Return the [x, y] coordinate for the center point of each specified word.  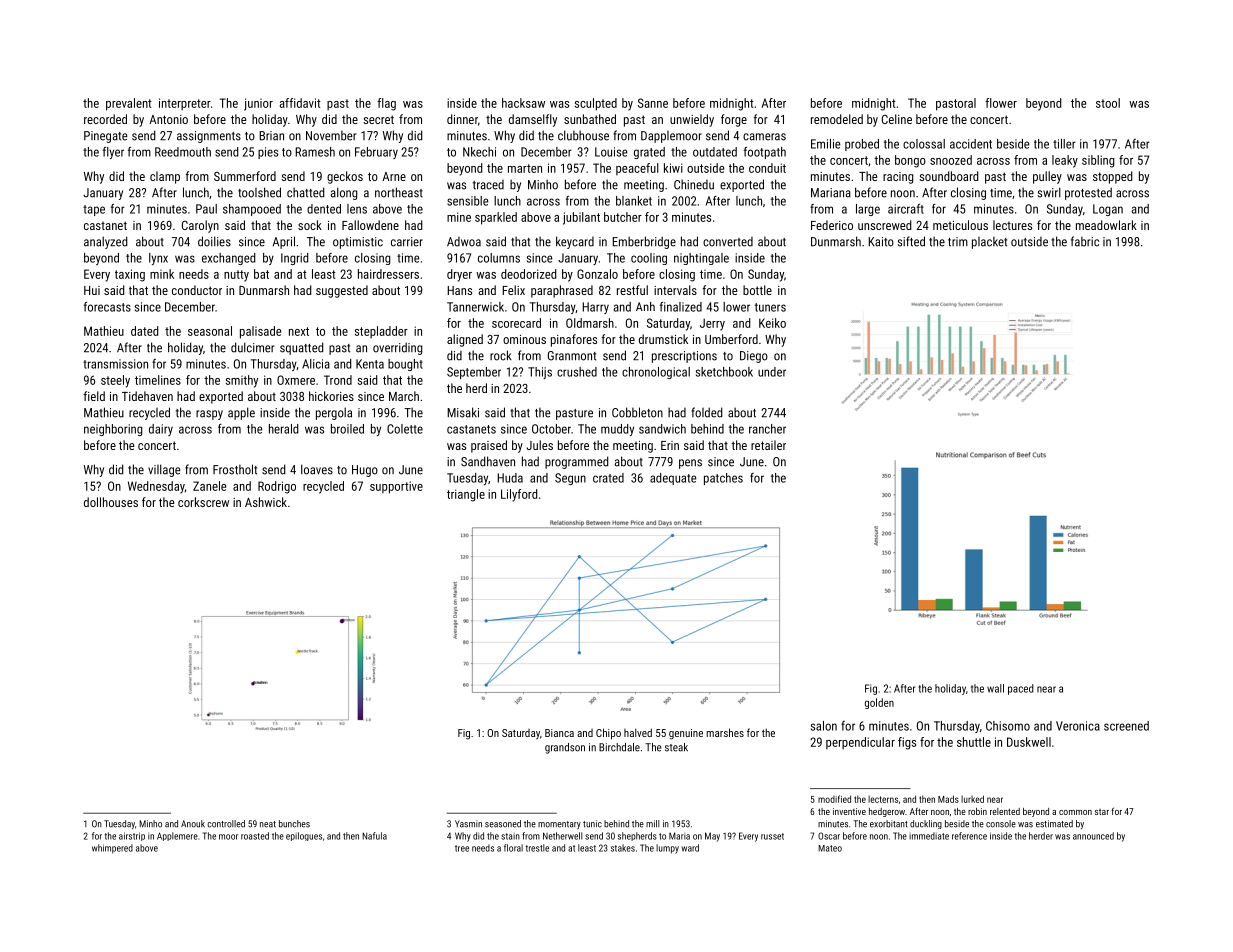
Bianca [559, 733]
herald [284, 429]
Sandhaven [488, 461]
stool [1108, 103]
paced [1021, 689]
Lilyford [519, 495]
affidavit [300, 103]
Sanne [653, 103]
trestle [537, 848]
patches [723, 479]
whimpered [112, 849]
